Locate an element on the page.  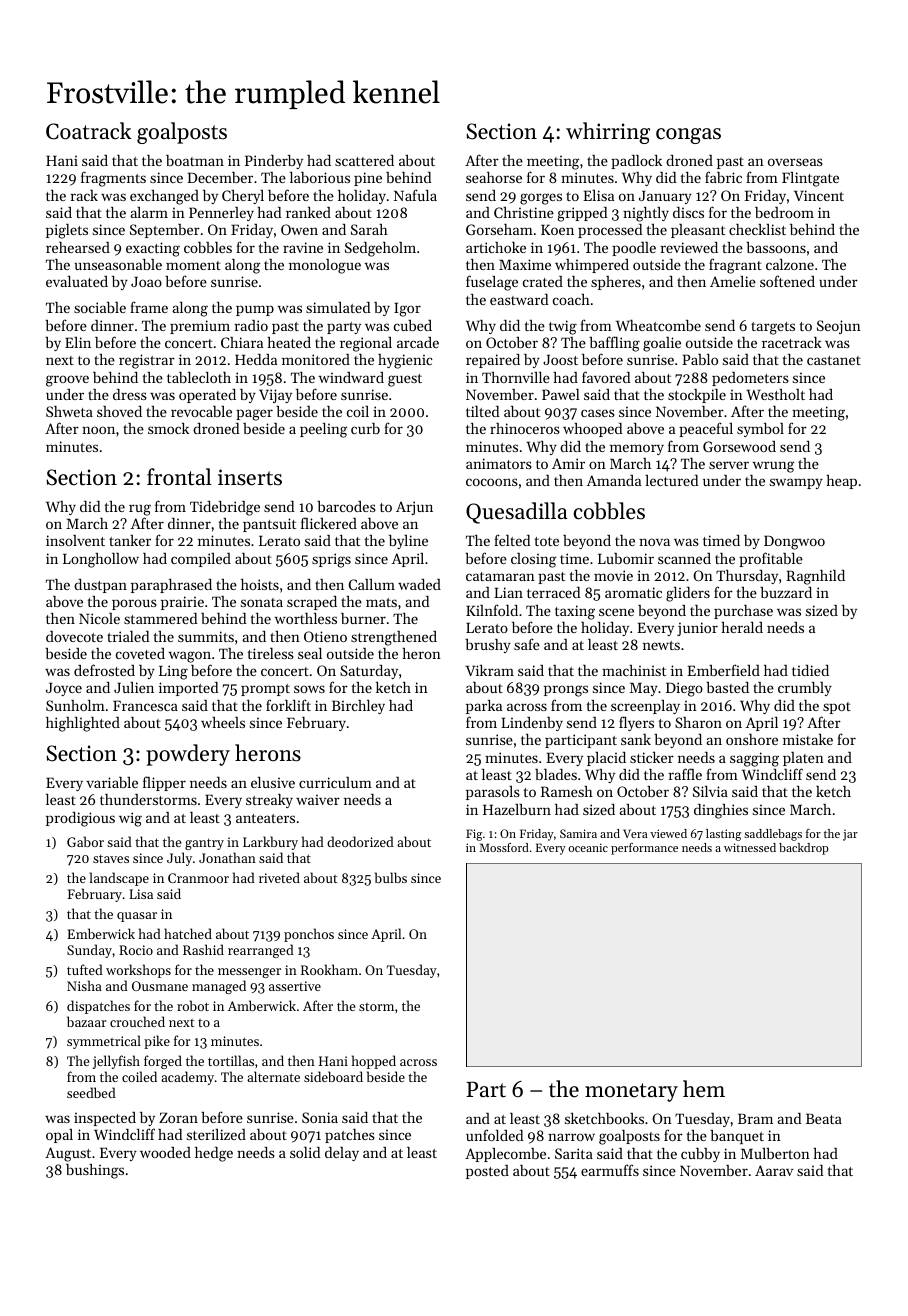
boatman is located at coordinates (195, 160).
